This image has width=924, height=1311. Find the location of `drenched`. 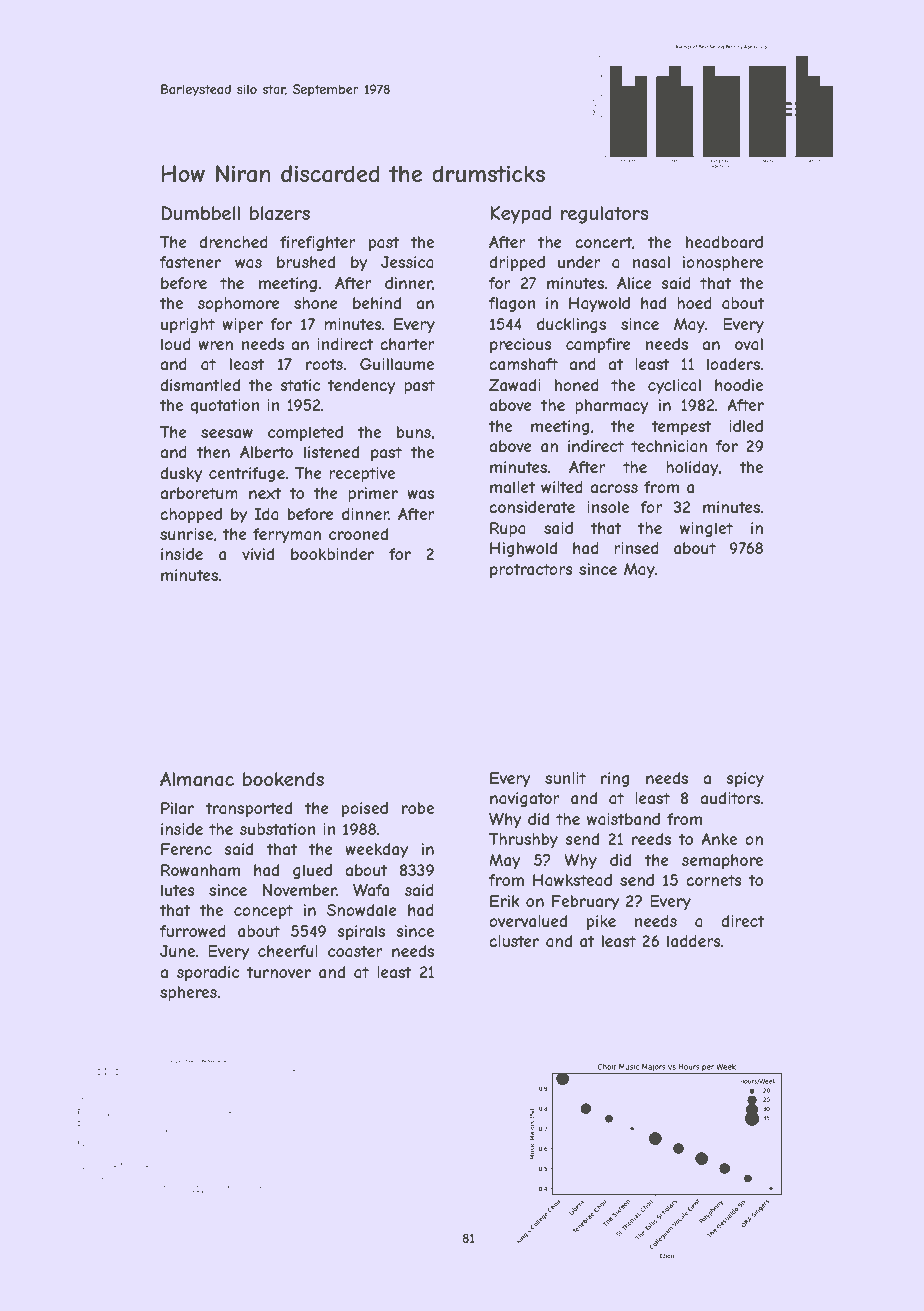

drenched is located at coordinates (233, 242).
